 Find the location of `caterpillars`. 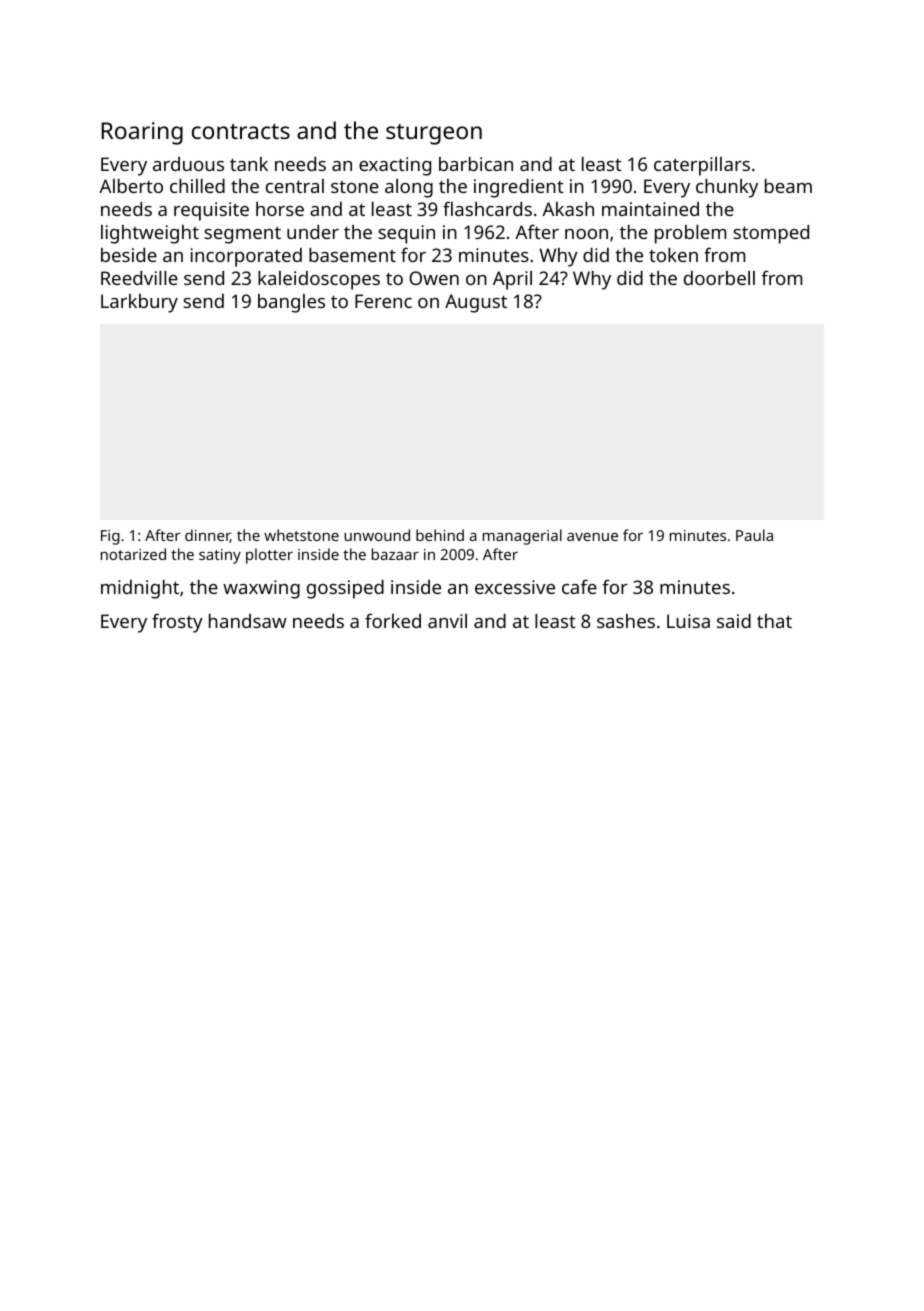

caterpillars is located at coordinates (702, 166).
